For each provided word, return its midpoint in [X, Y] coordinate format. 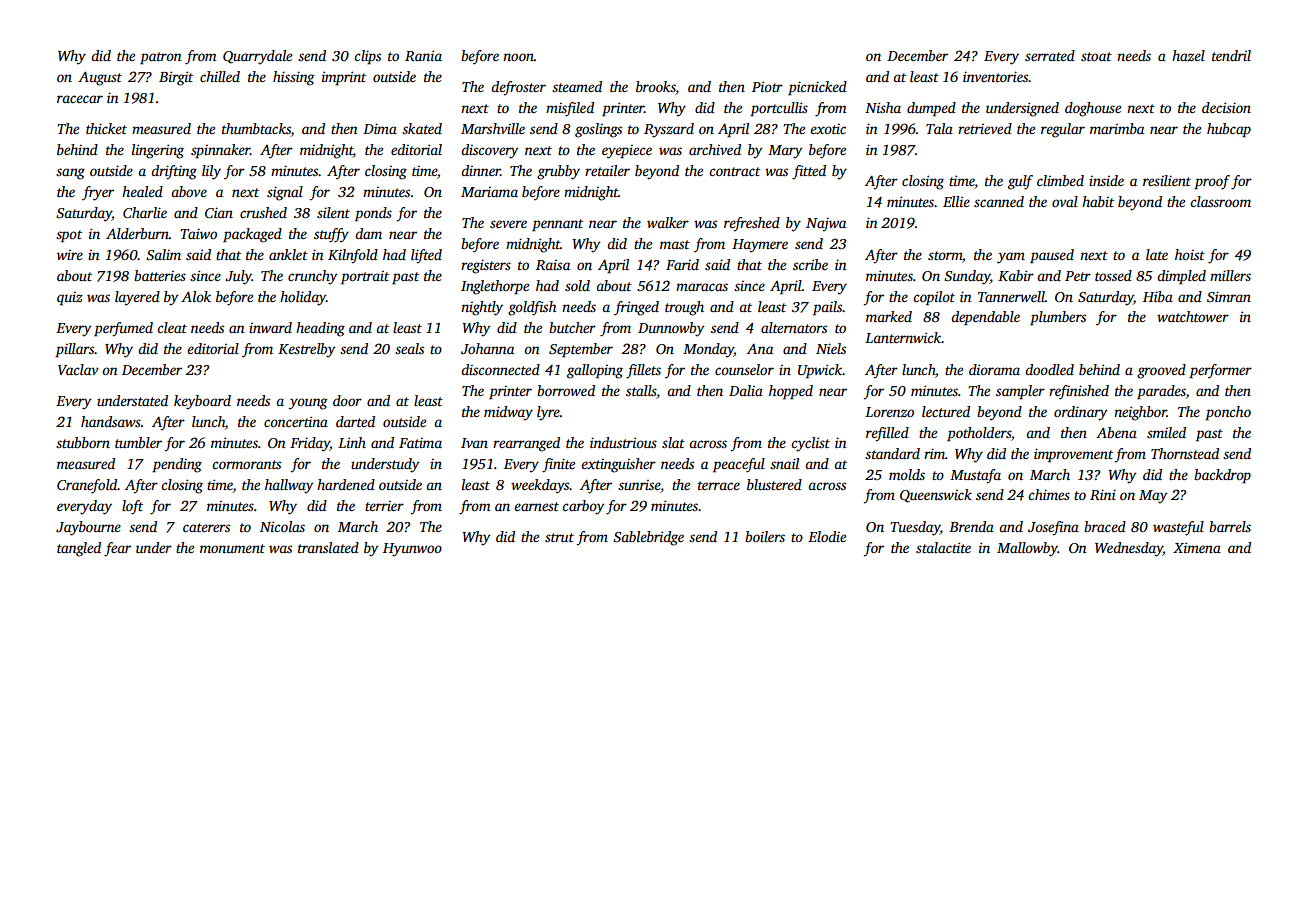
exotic [828, 129]
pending [177, 465]
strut [559, 537]
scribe [810, 264]
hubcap [1229, 130]
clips [367, 57]
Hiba [1158, 296]
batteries [160, 275]
